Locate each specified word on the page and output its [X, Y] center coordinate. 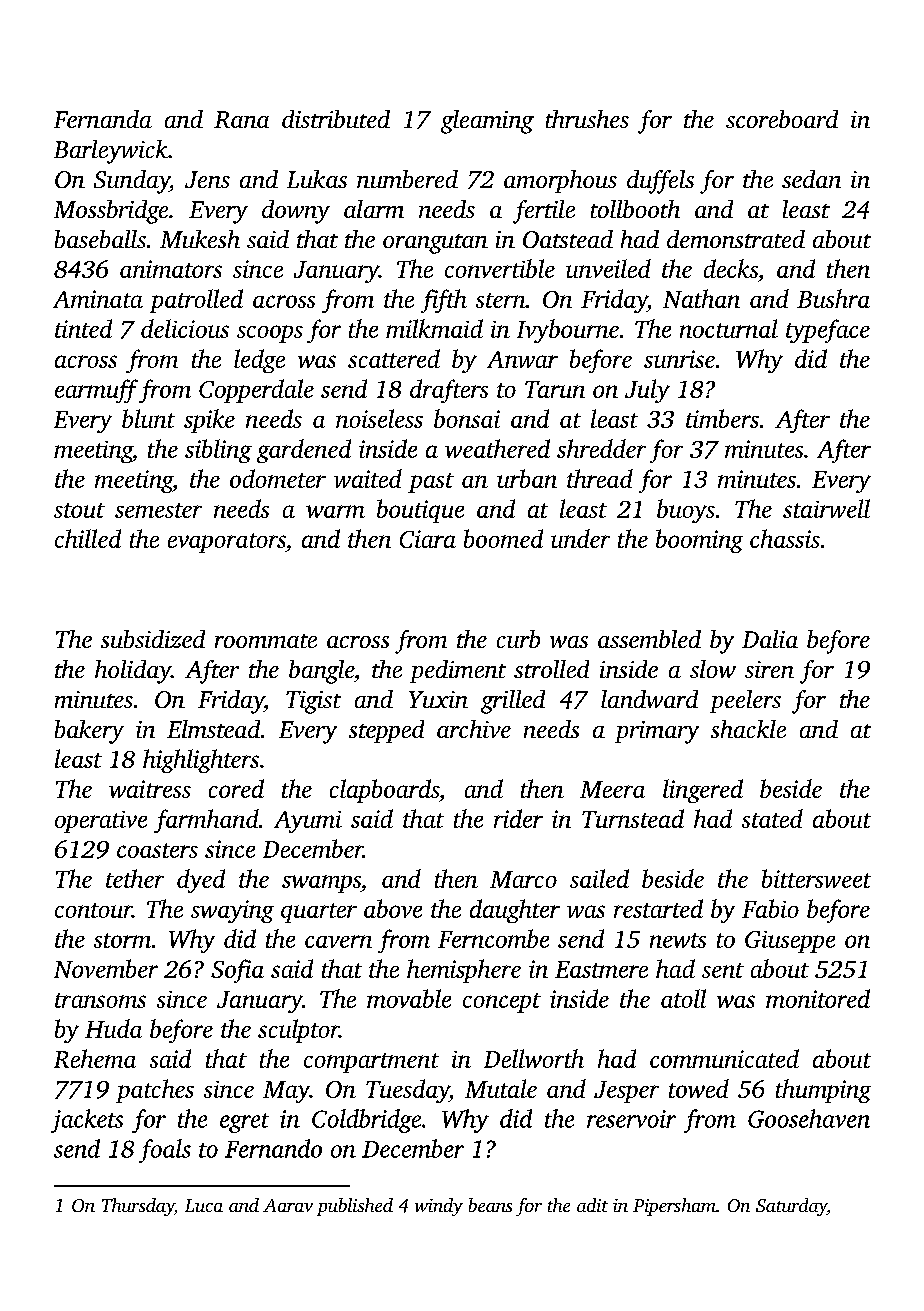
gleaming [487, 122]
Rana [241, 119]
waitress [150, 789]
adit [592, 1205]
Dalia [770, 639]
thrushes [587, 119]
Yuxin [438, 699]
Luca [204, 1205]
